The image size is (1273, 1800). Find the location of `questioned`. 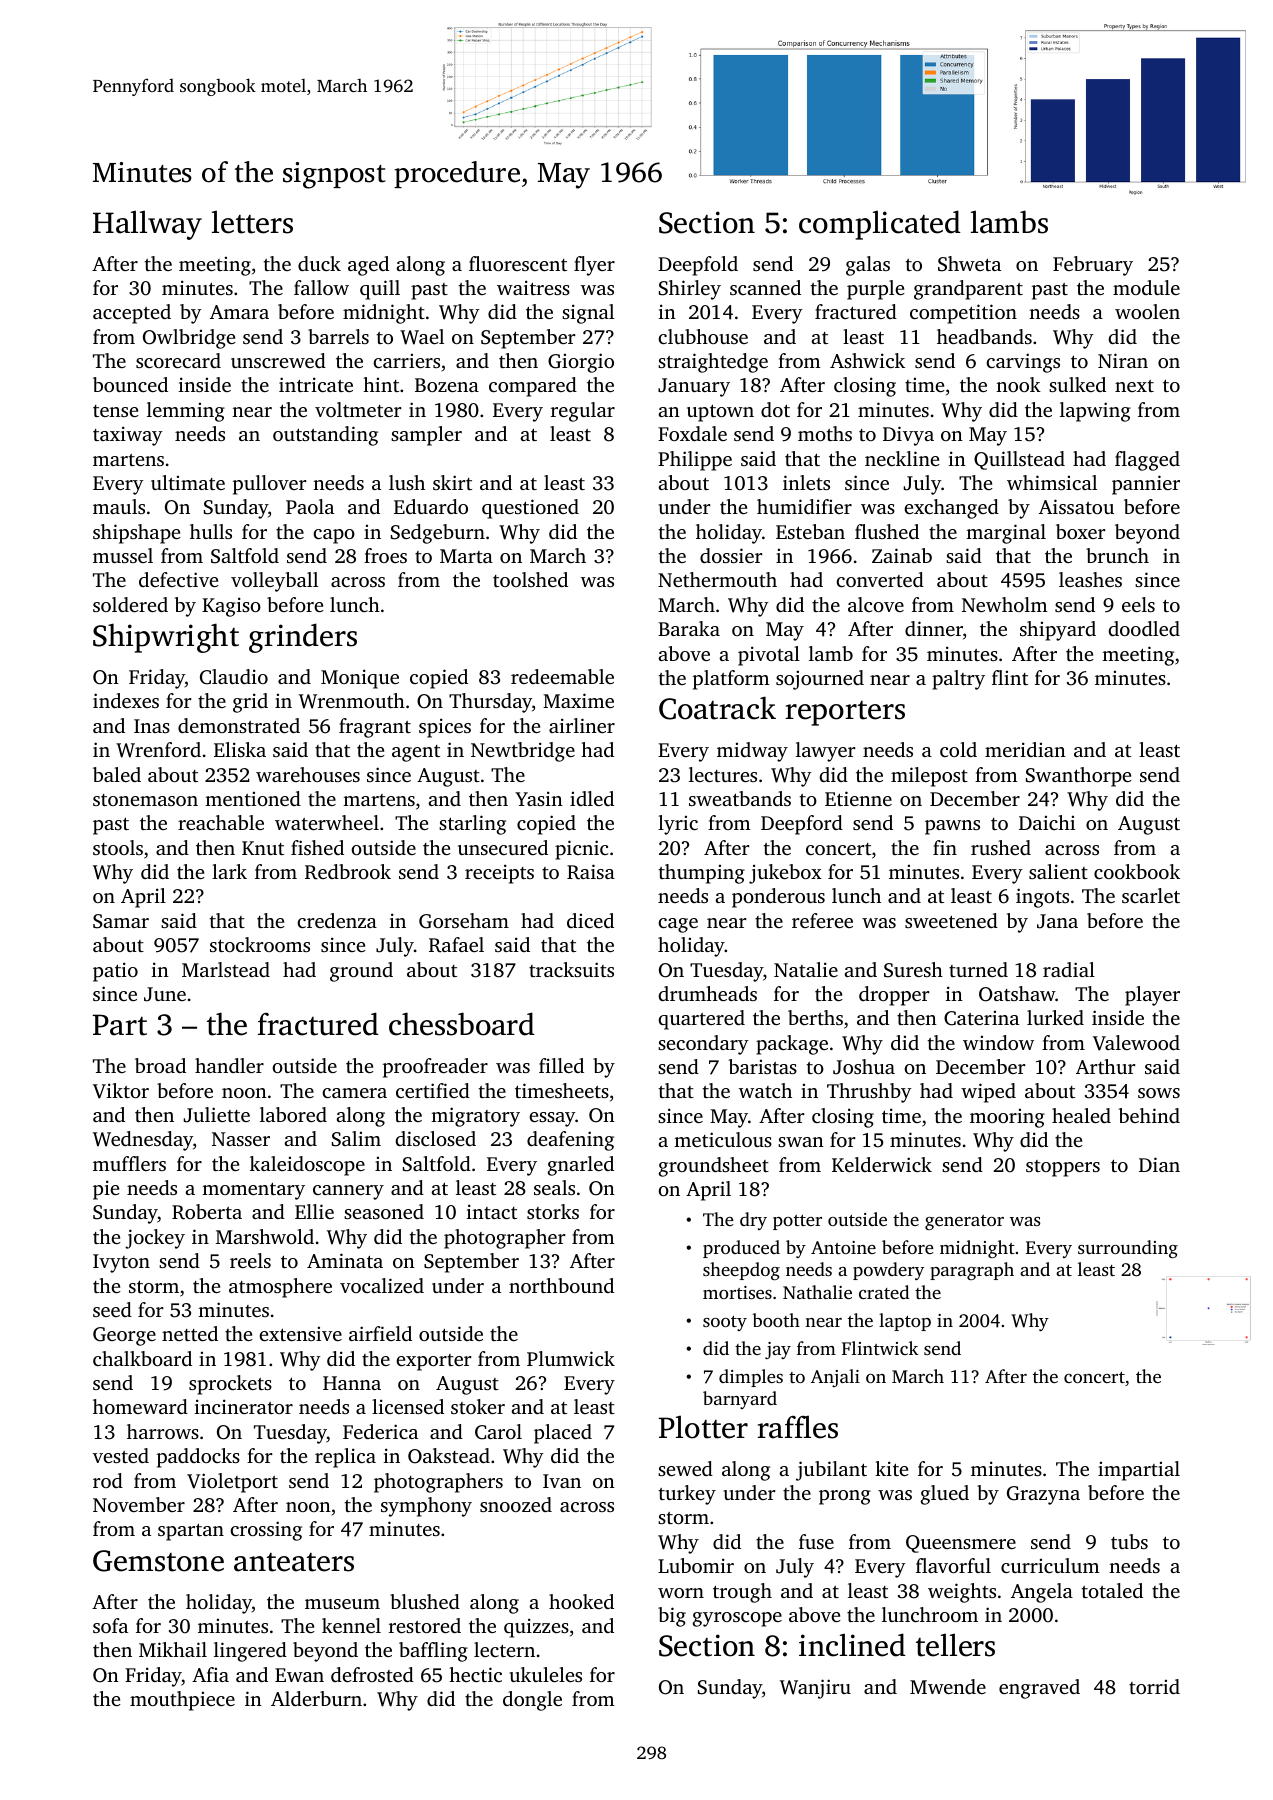

questioned is located at coordinates (530, 509).
